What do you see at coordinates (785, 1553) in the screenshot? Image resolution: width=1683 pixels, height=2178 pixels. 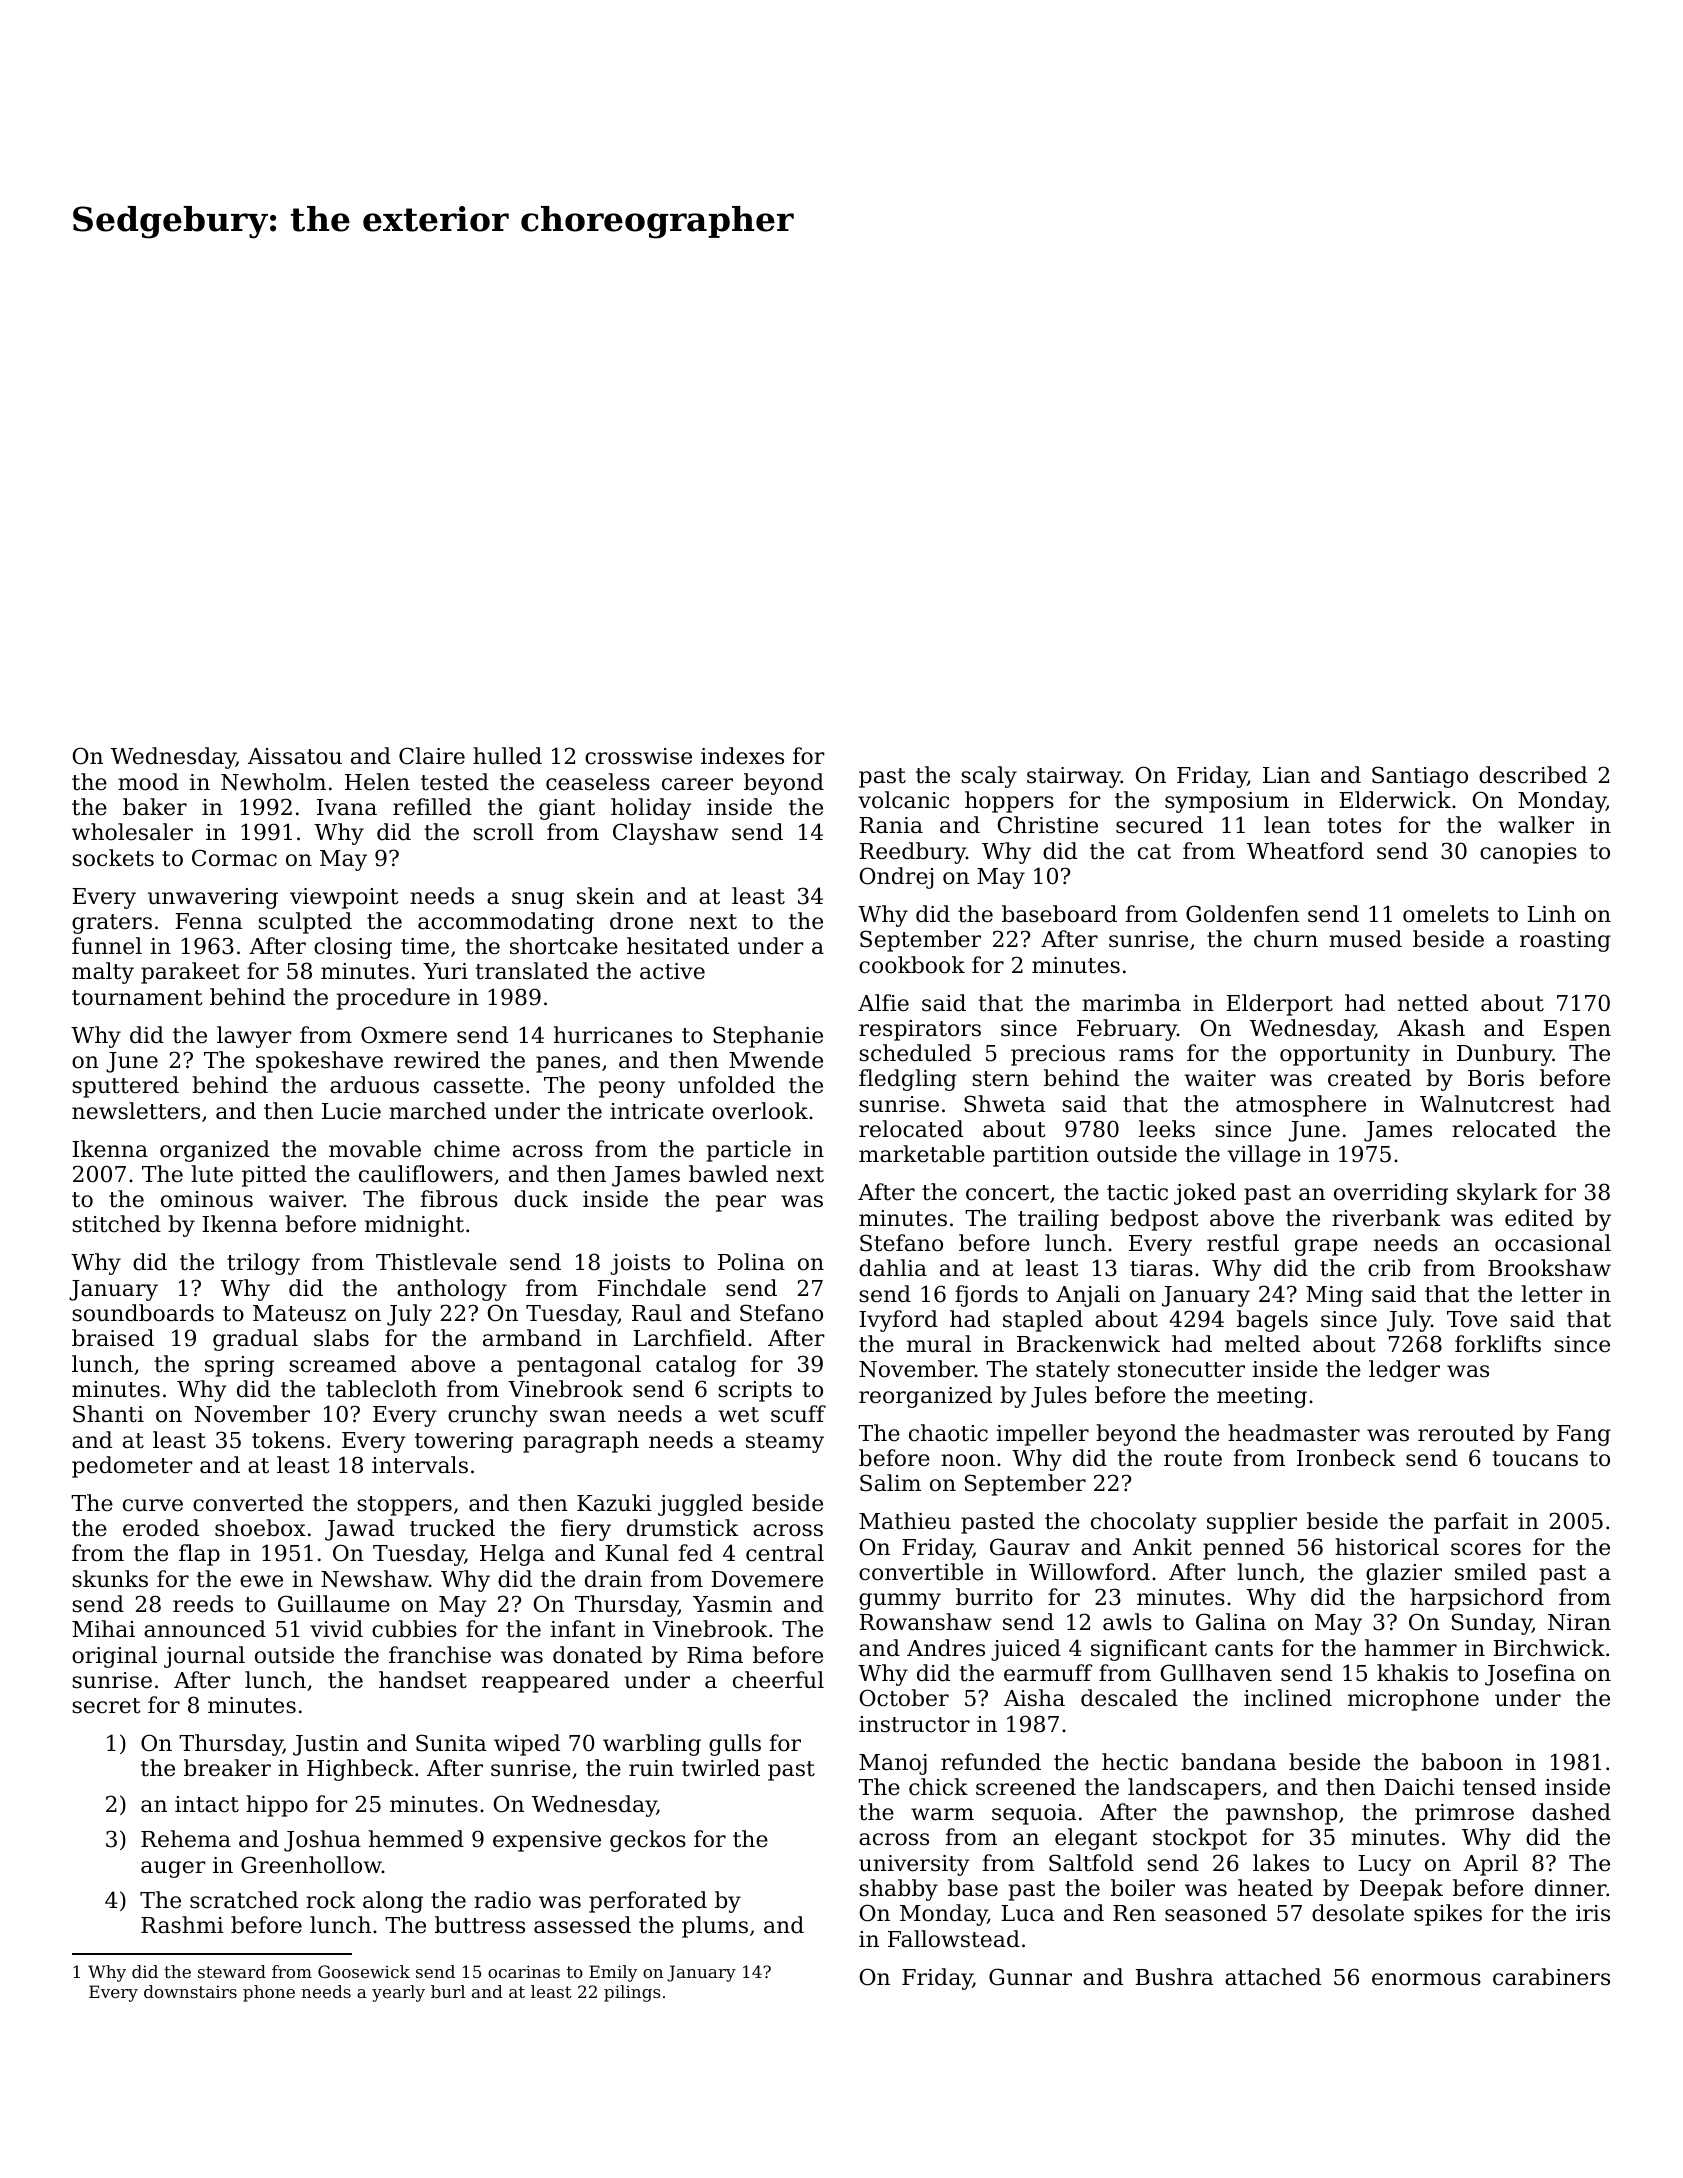 I see `central` at bounding box center [785, 1553].
